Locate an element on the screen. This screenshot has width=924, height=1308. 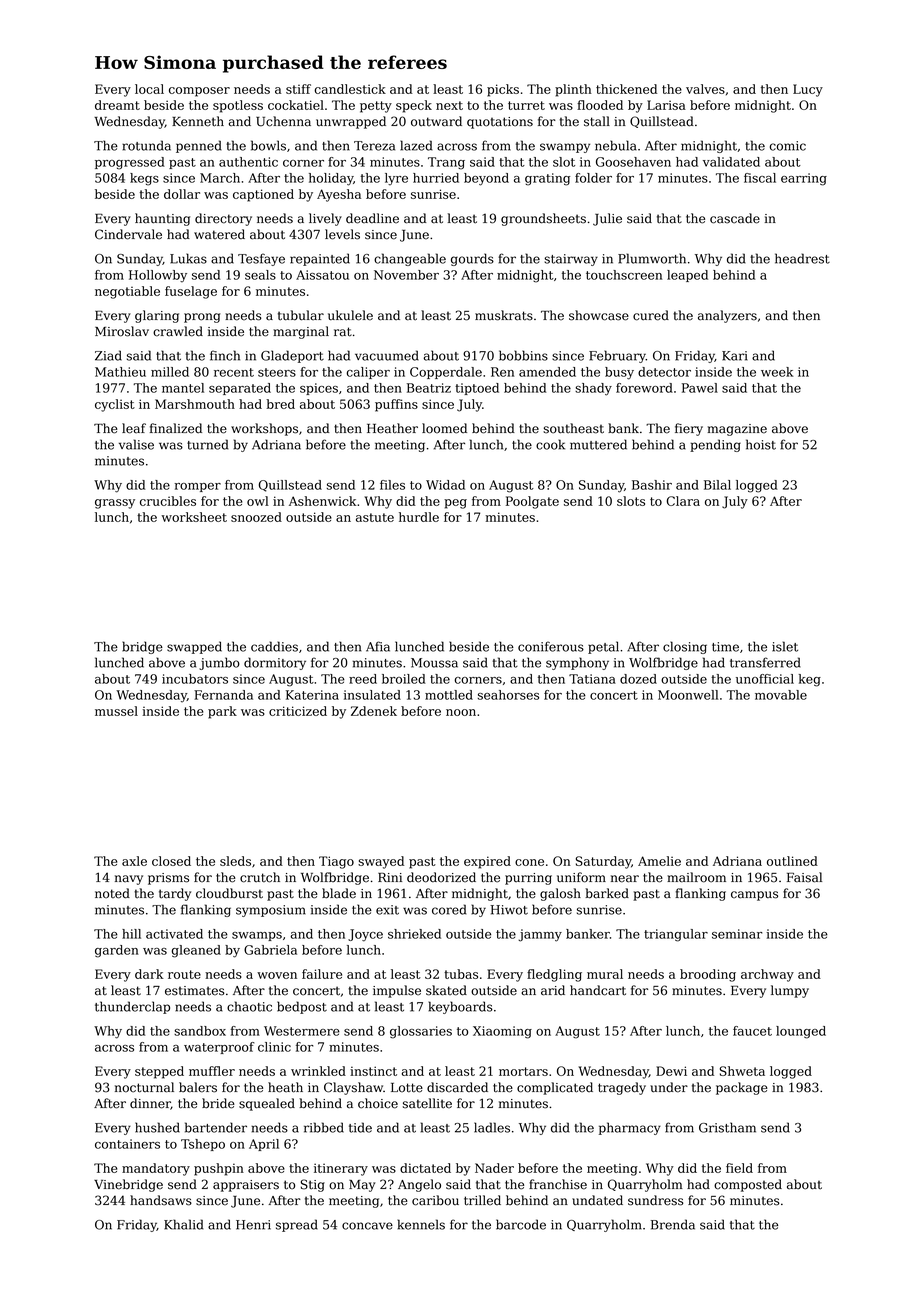
captioned is located at coordinates (263, 195).
